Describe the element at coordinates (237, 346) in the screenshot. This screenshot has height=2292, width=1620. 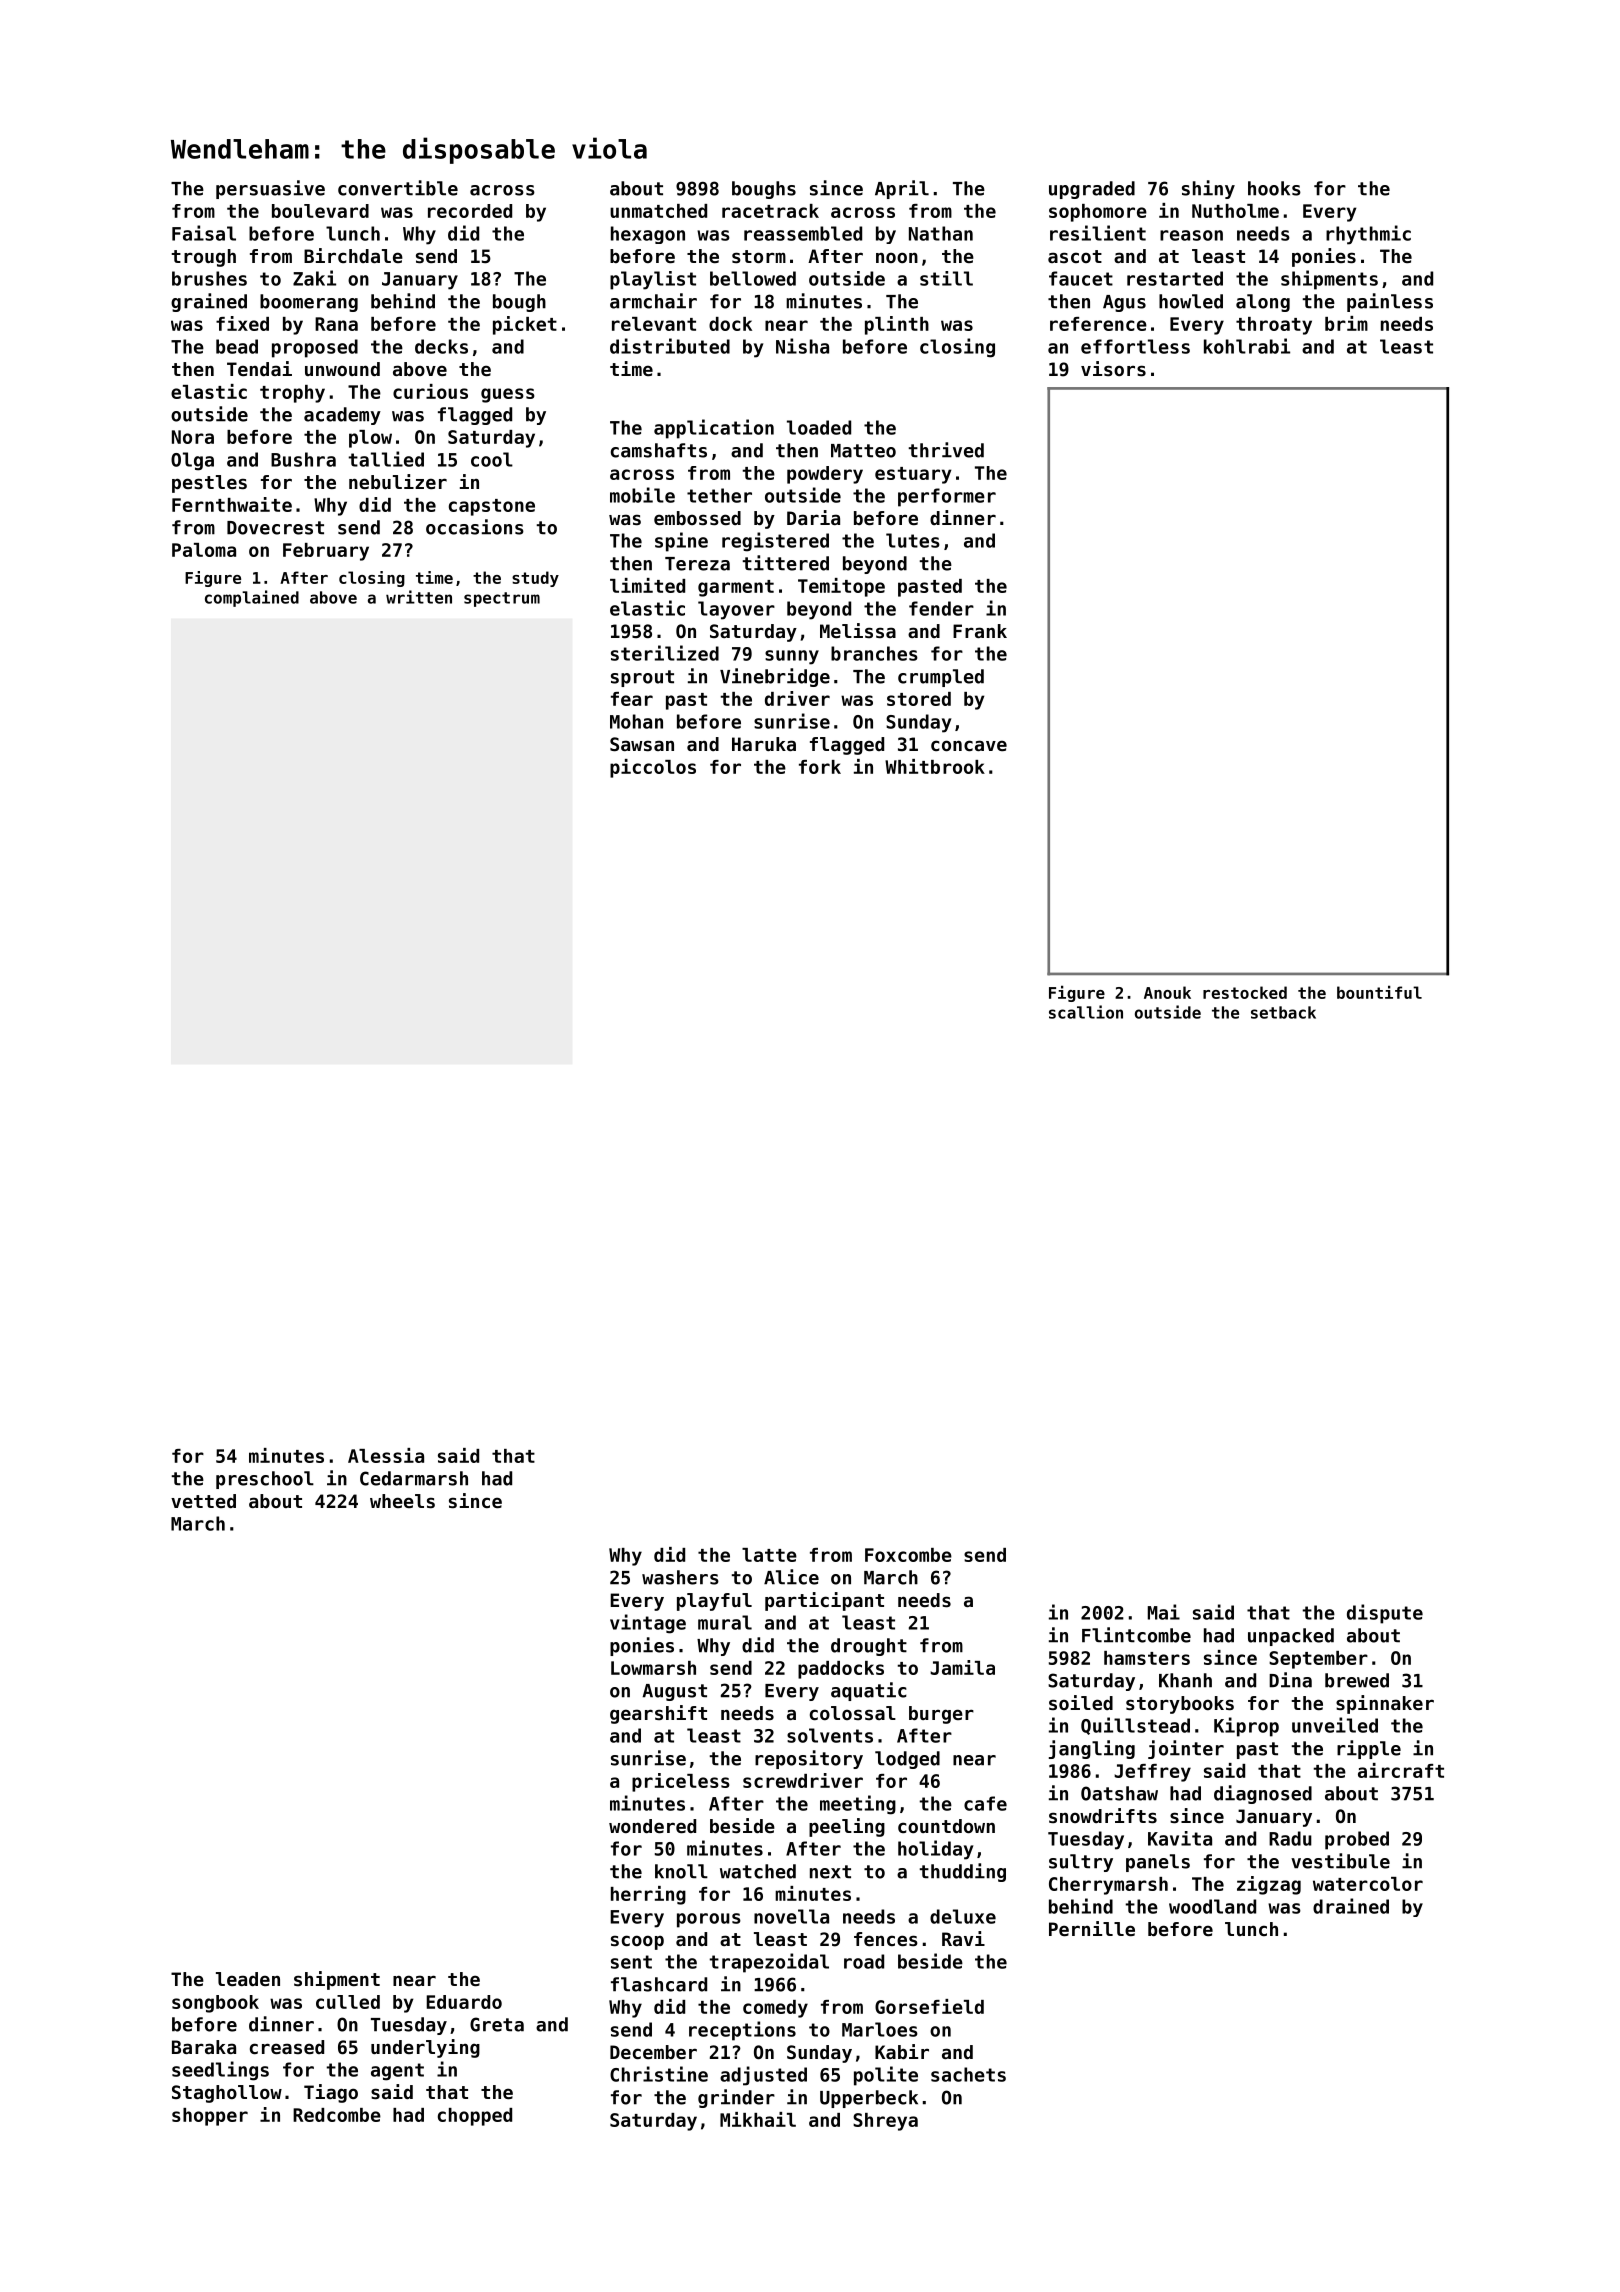
I see `bead` at that location.
